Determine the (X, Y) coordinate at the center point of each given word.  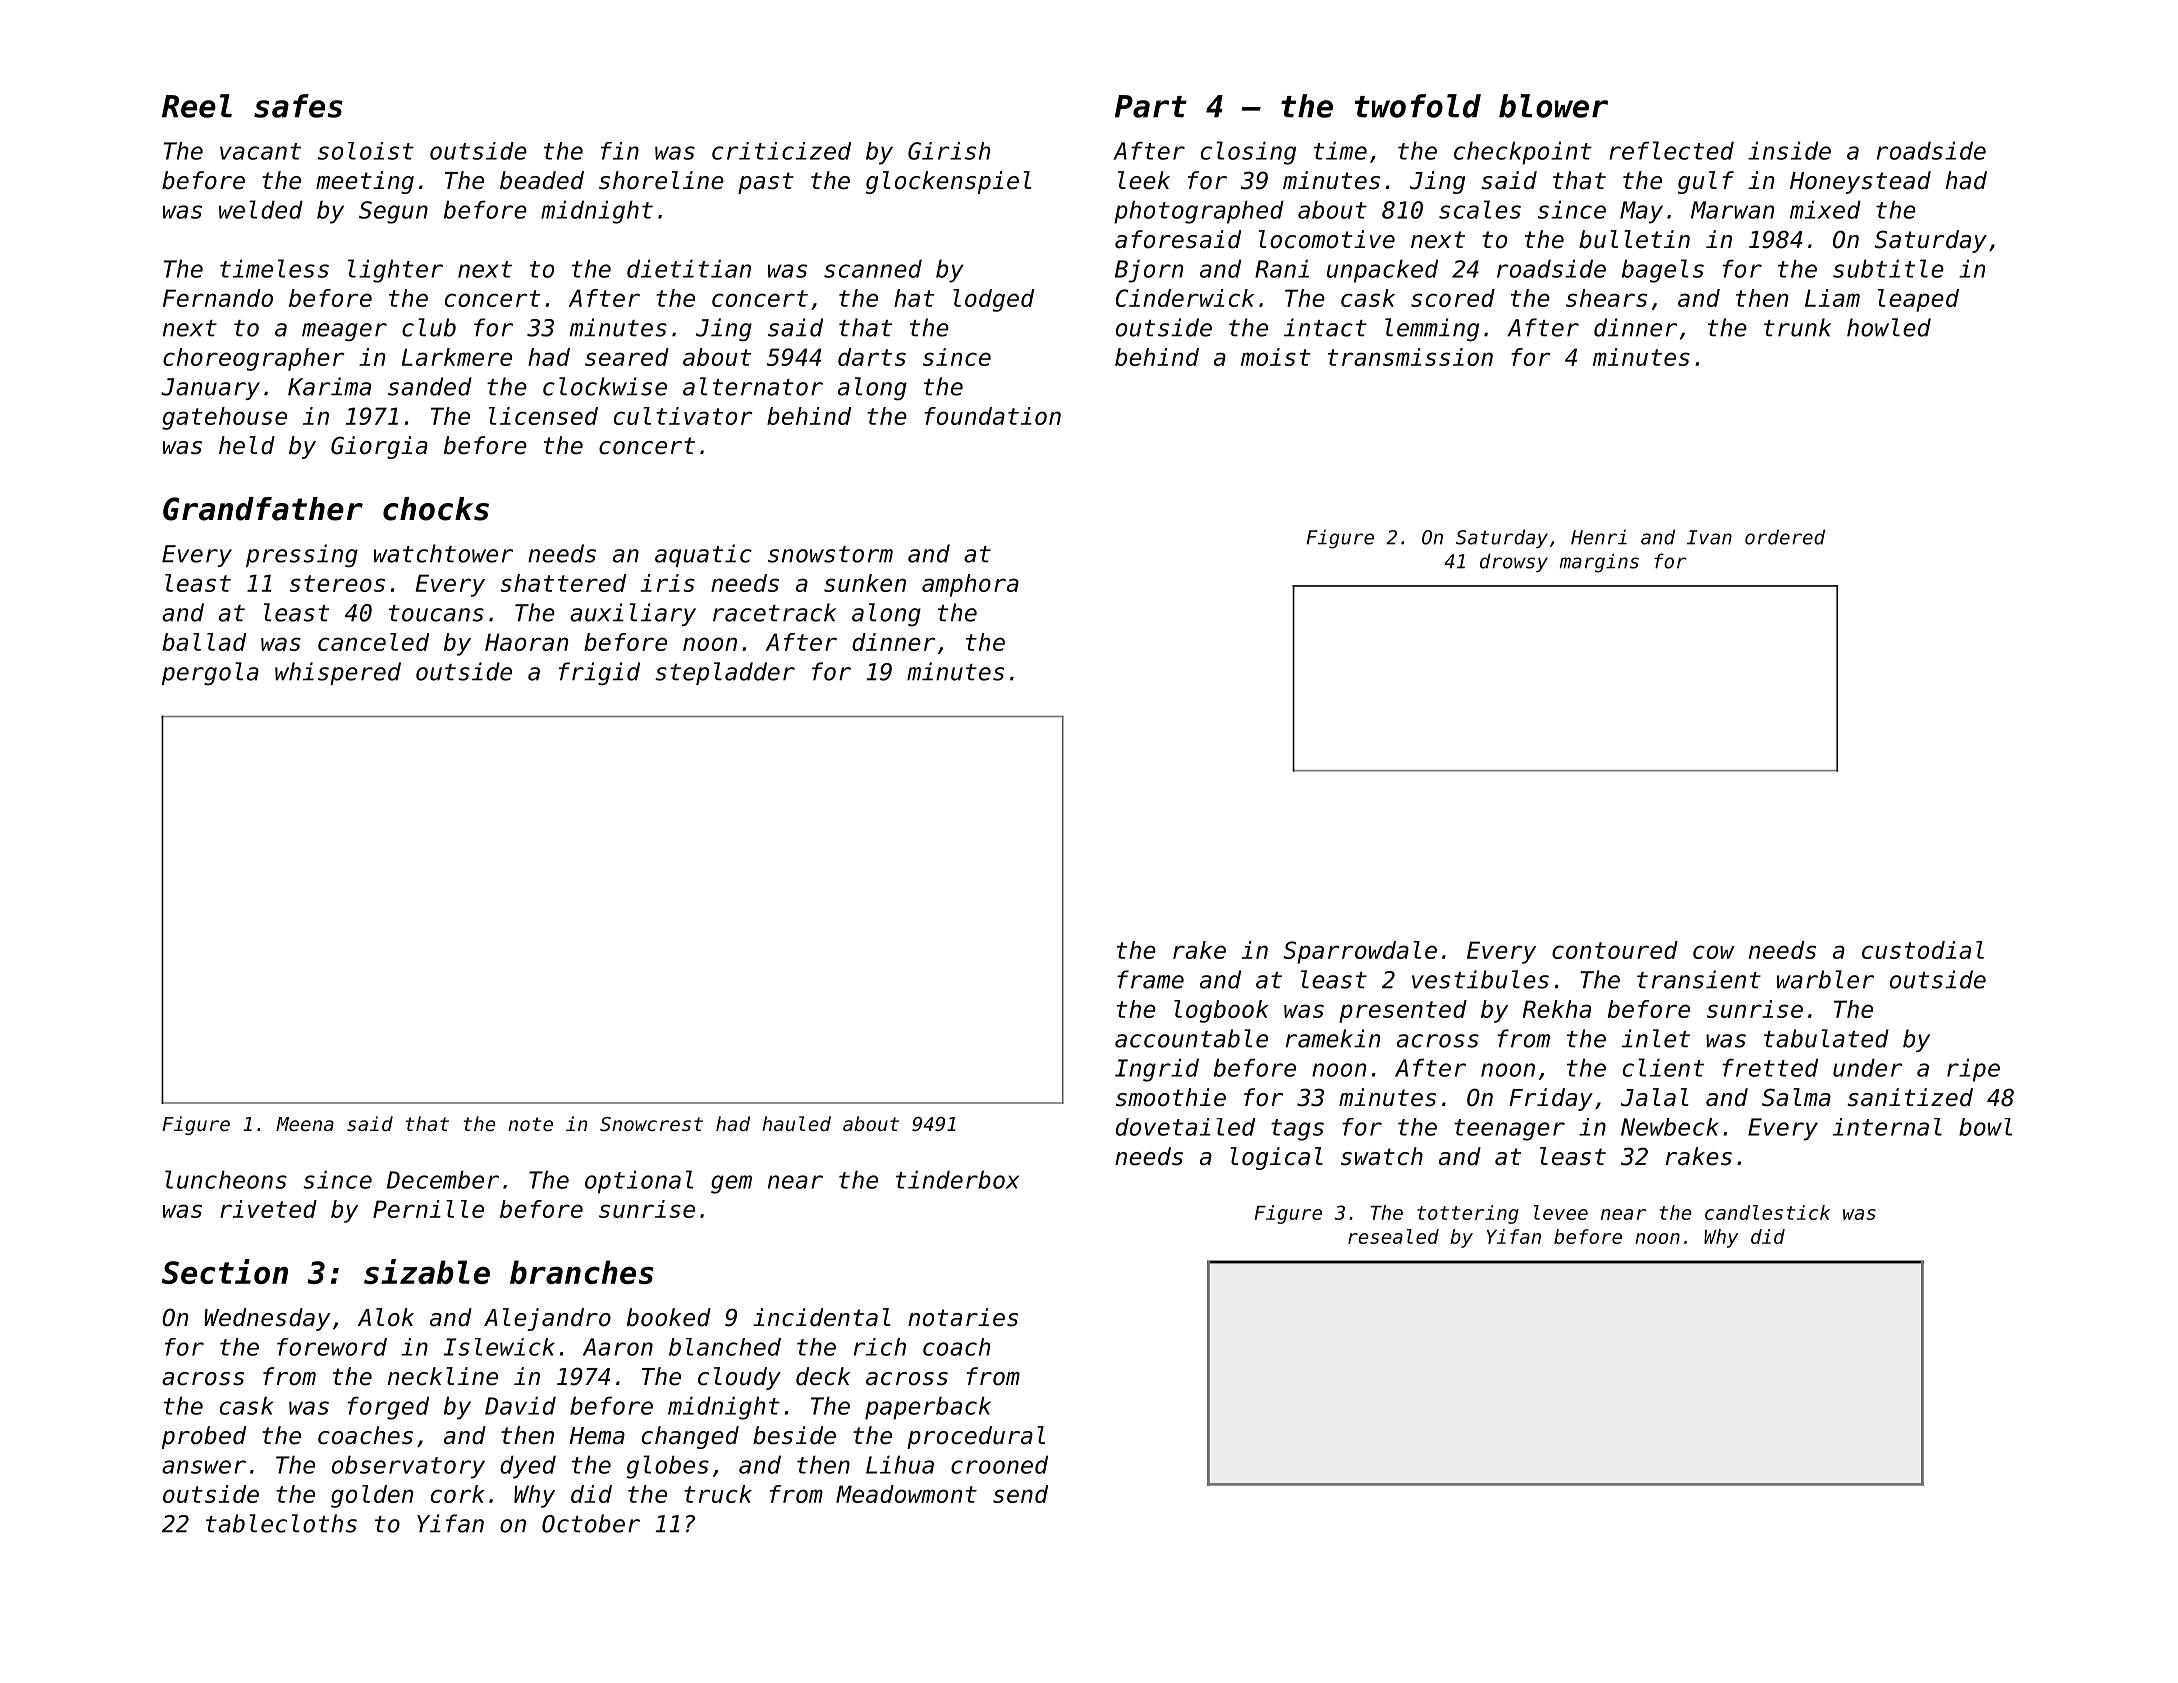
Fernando (218, 298)
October (591, 1523)
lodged (993, 300)
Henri (1599, 537)
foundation (992, 416)
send (1020, 1494)
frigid (599, 673)
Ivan (1709, 537)
